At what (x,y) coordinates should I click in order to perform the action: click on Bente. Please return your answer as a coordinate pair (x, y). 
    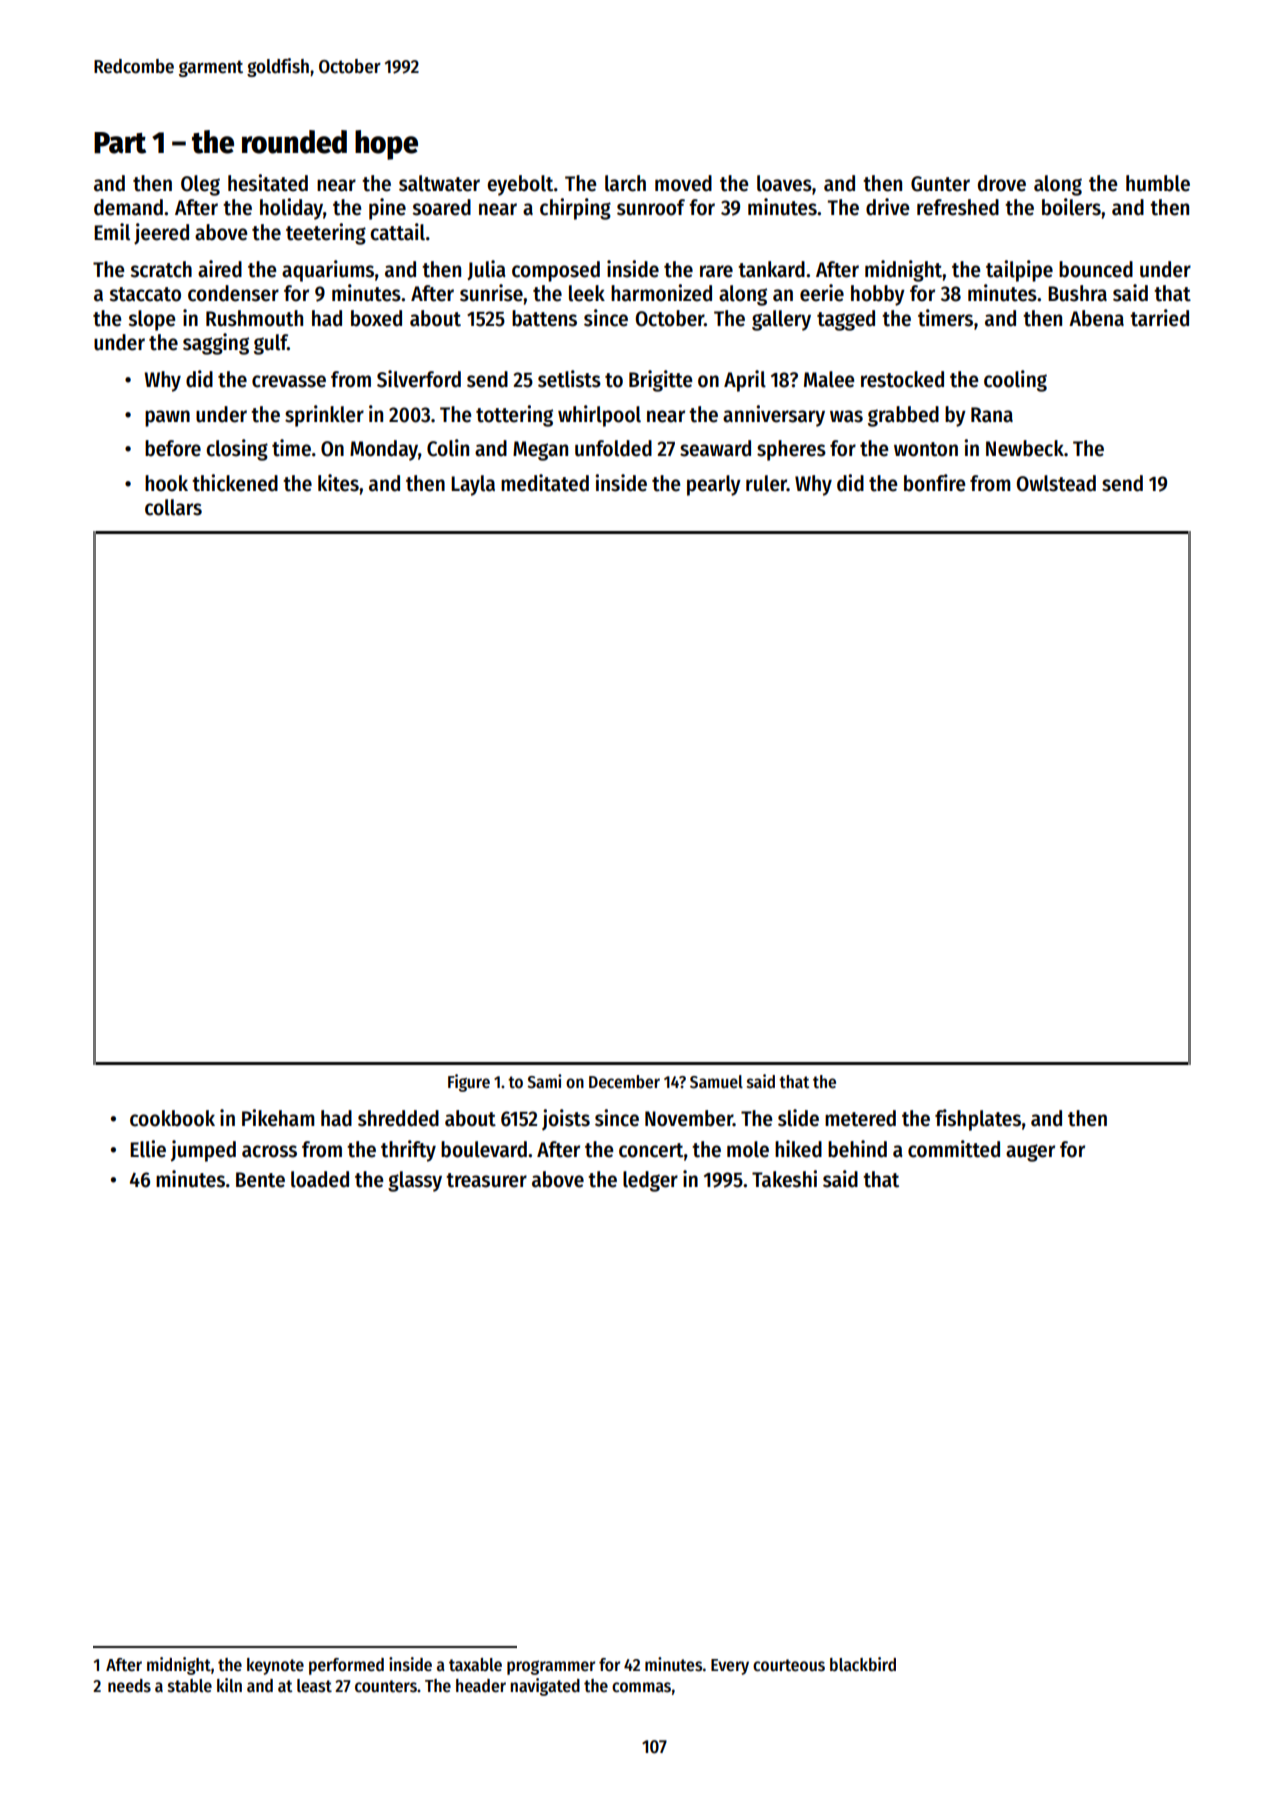
    Looking at the image, I should click on (260, 1180).
